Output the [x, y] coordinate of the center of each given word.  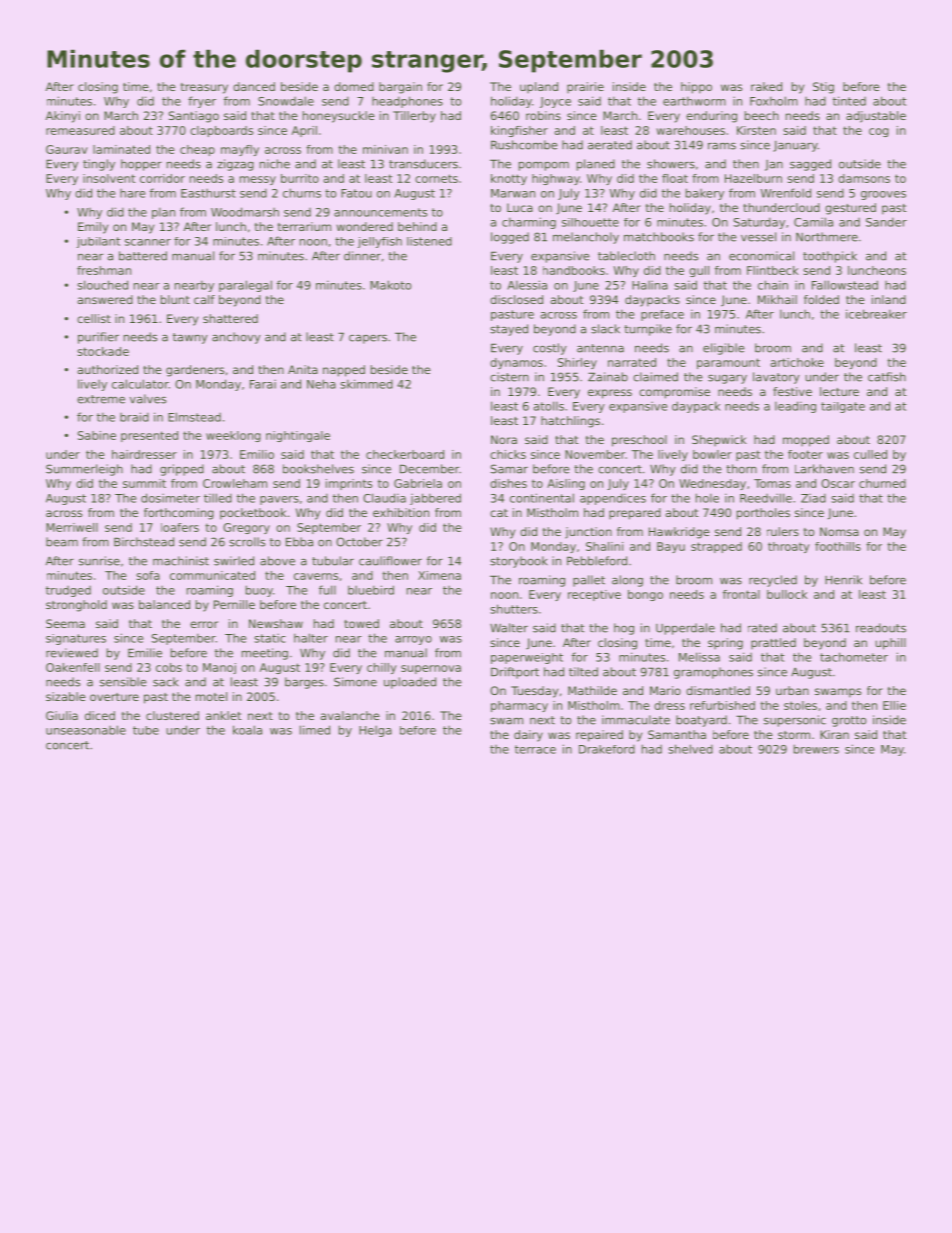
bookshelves [318, 469]
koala [247, 730]
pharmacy [519, 706]
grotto [849, 721]
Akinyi [63, 117]
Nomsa [839, 531]
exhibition [401, 512]
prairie [585, 88]
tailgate [843, 407]
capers [368, 339]
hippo [696, 88]
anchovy [236, 338]
